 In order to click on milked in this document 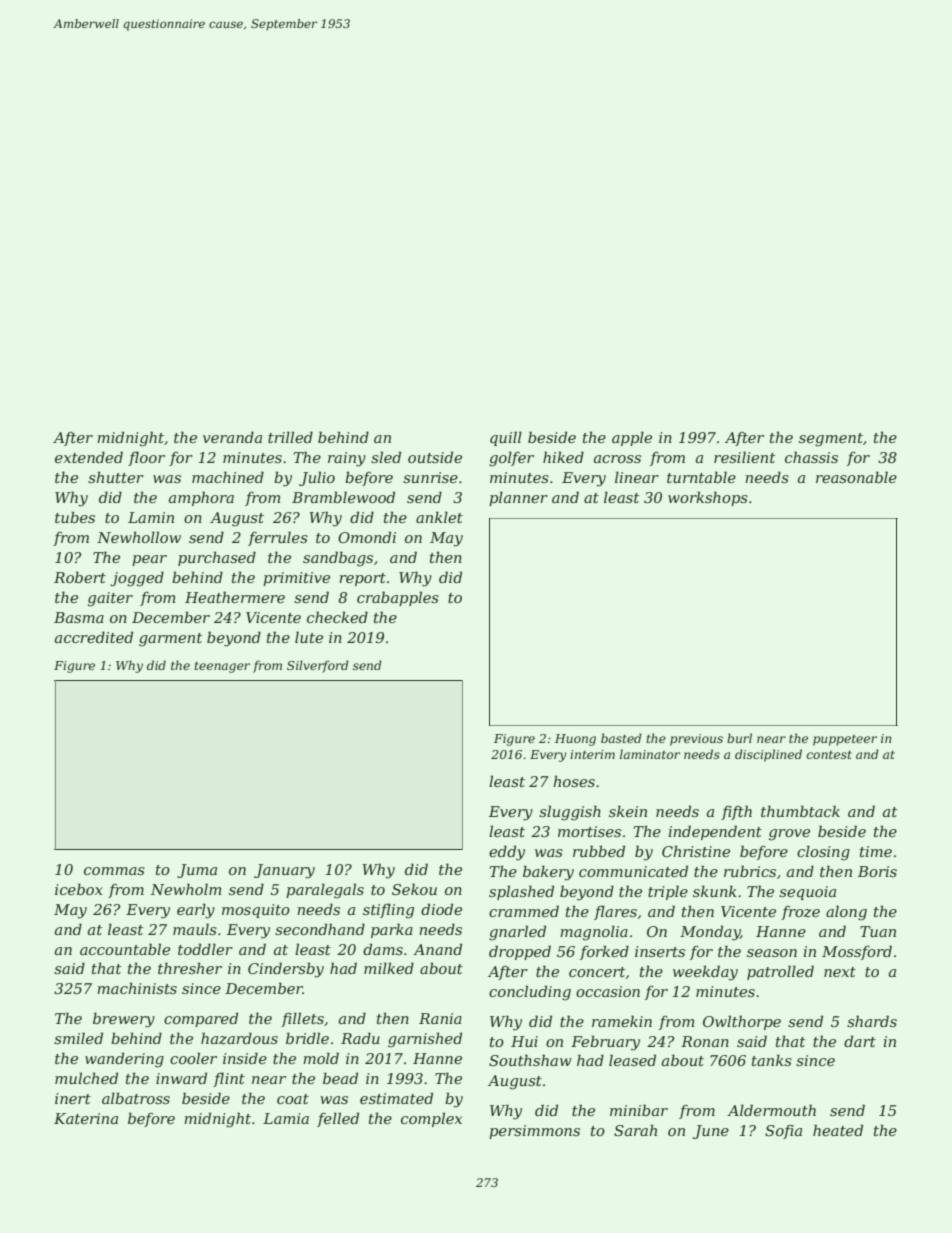, I will do `click(389, 968)`.
